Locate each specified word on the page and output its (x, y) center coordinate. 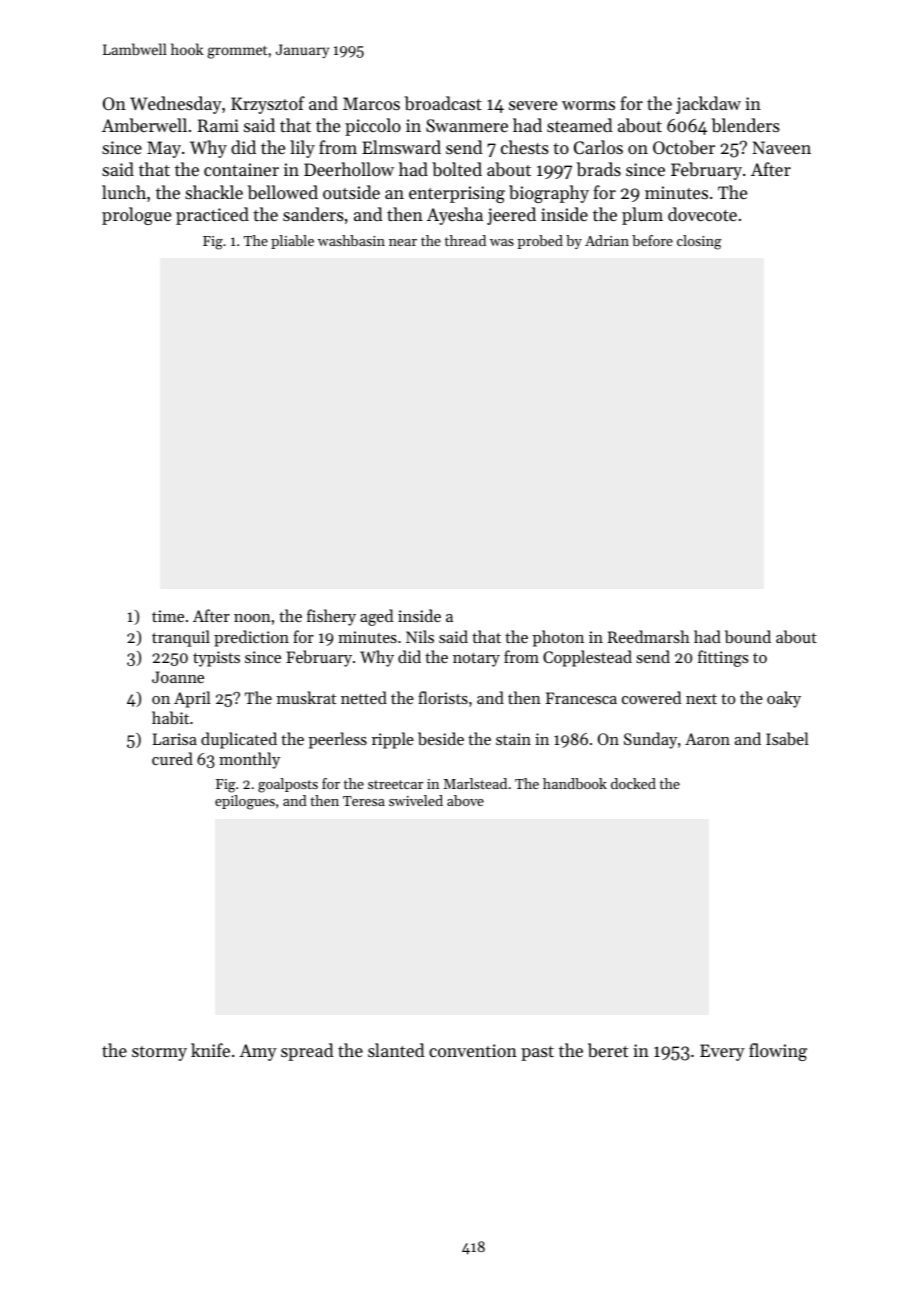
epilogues (245, 802)
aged (376, 617)
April (192, 699)
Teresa (364, 801)
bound (748, 636)
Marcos (371, 103)
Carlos (598, 147)
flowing (778, 1052)
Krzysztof (268, 105)
